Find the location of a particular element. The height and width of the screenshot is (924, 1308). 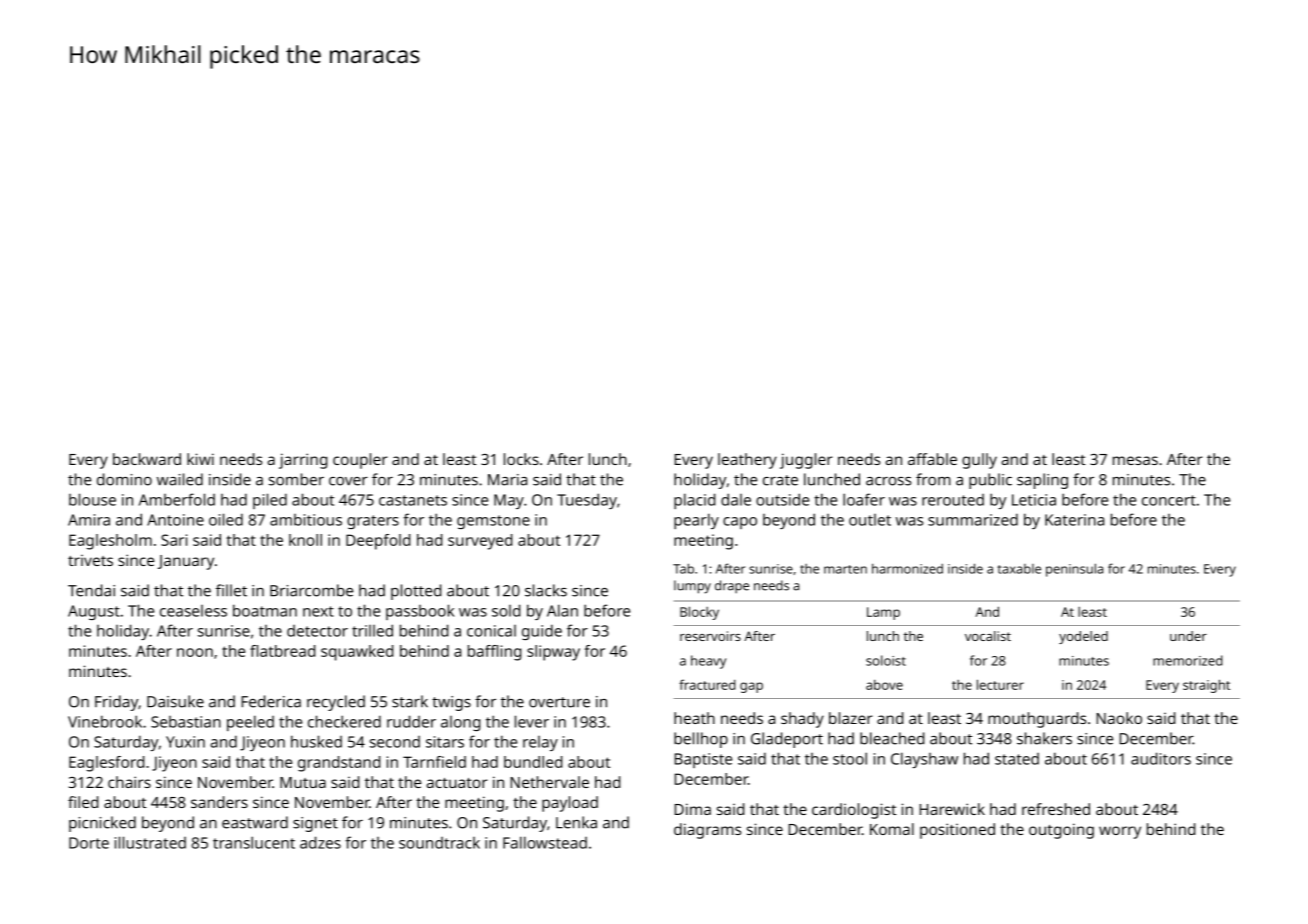

overture is located at coordinates (559, 702).
